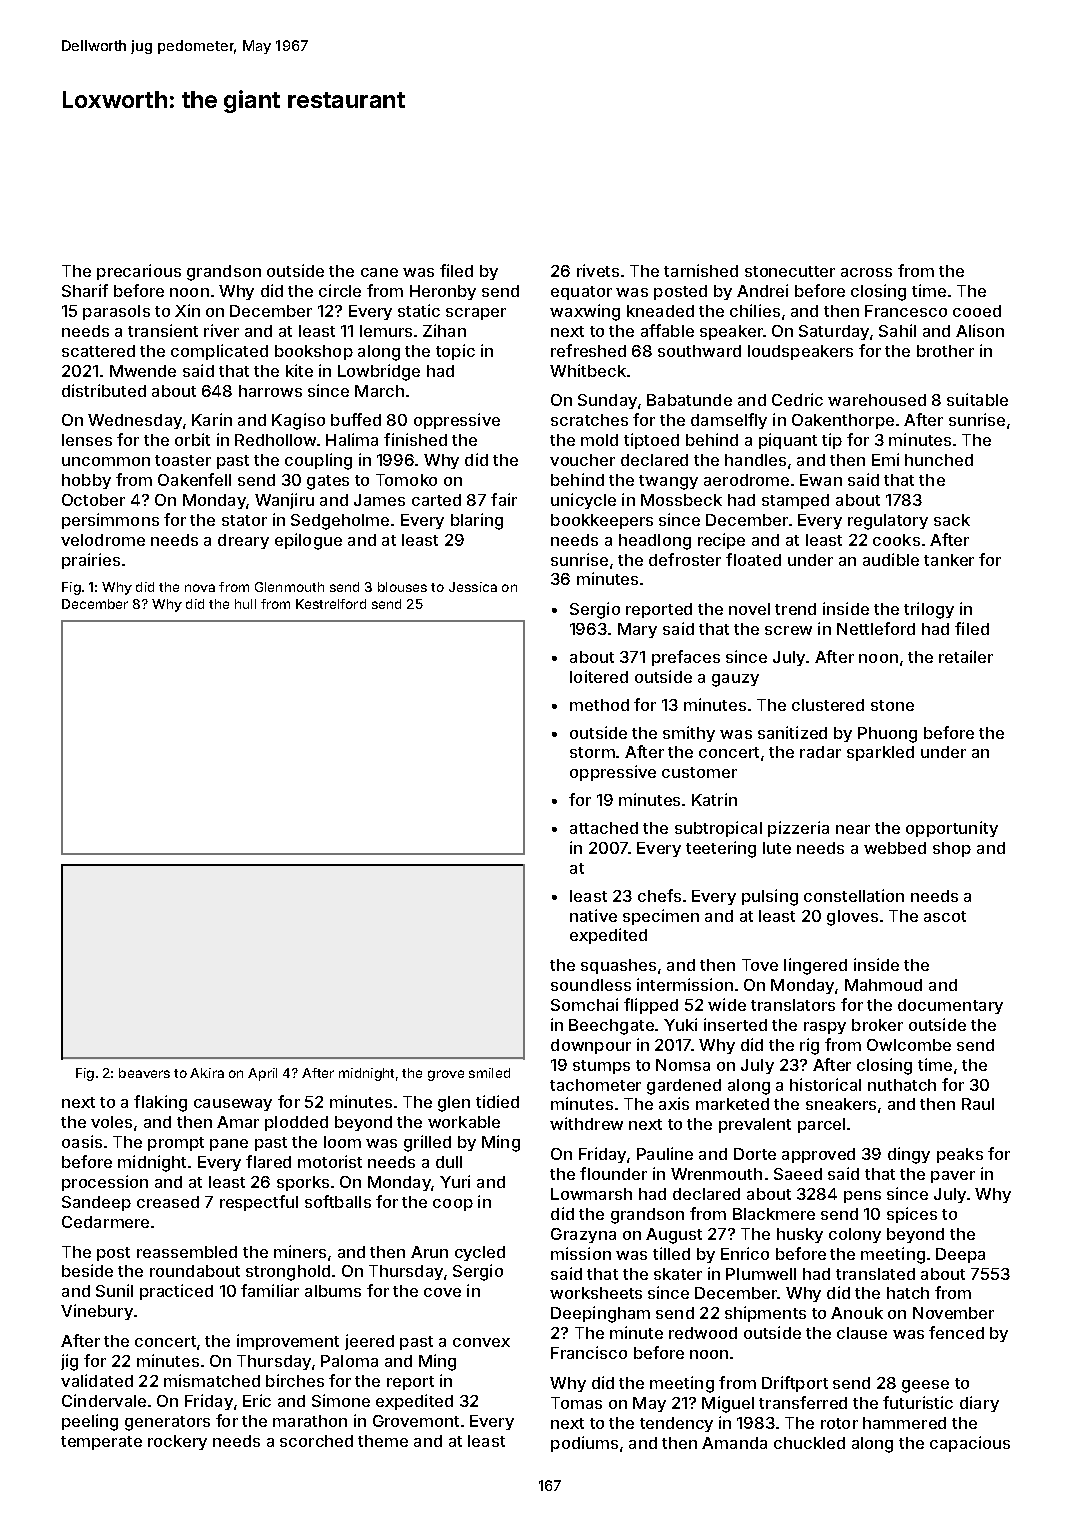 The width and height of the document is (1075, 1521). What do you see at coordinates (316, 1441) in the document?
I see `scorched` at bounding box center [316, 1441].
